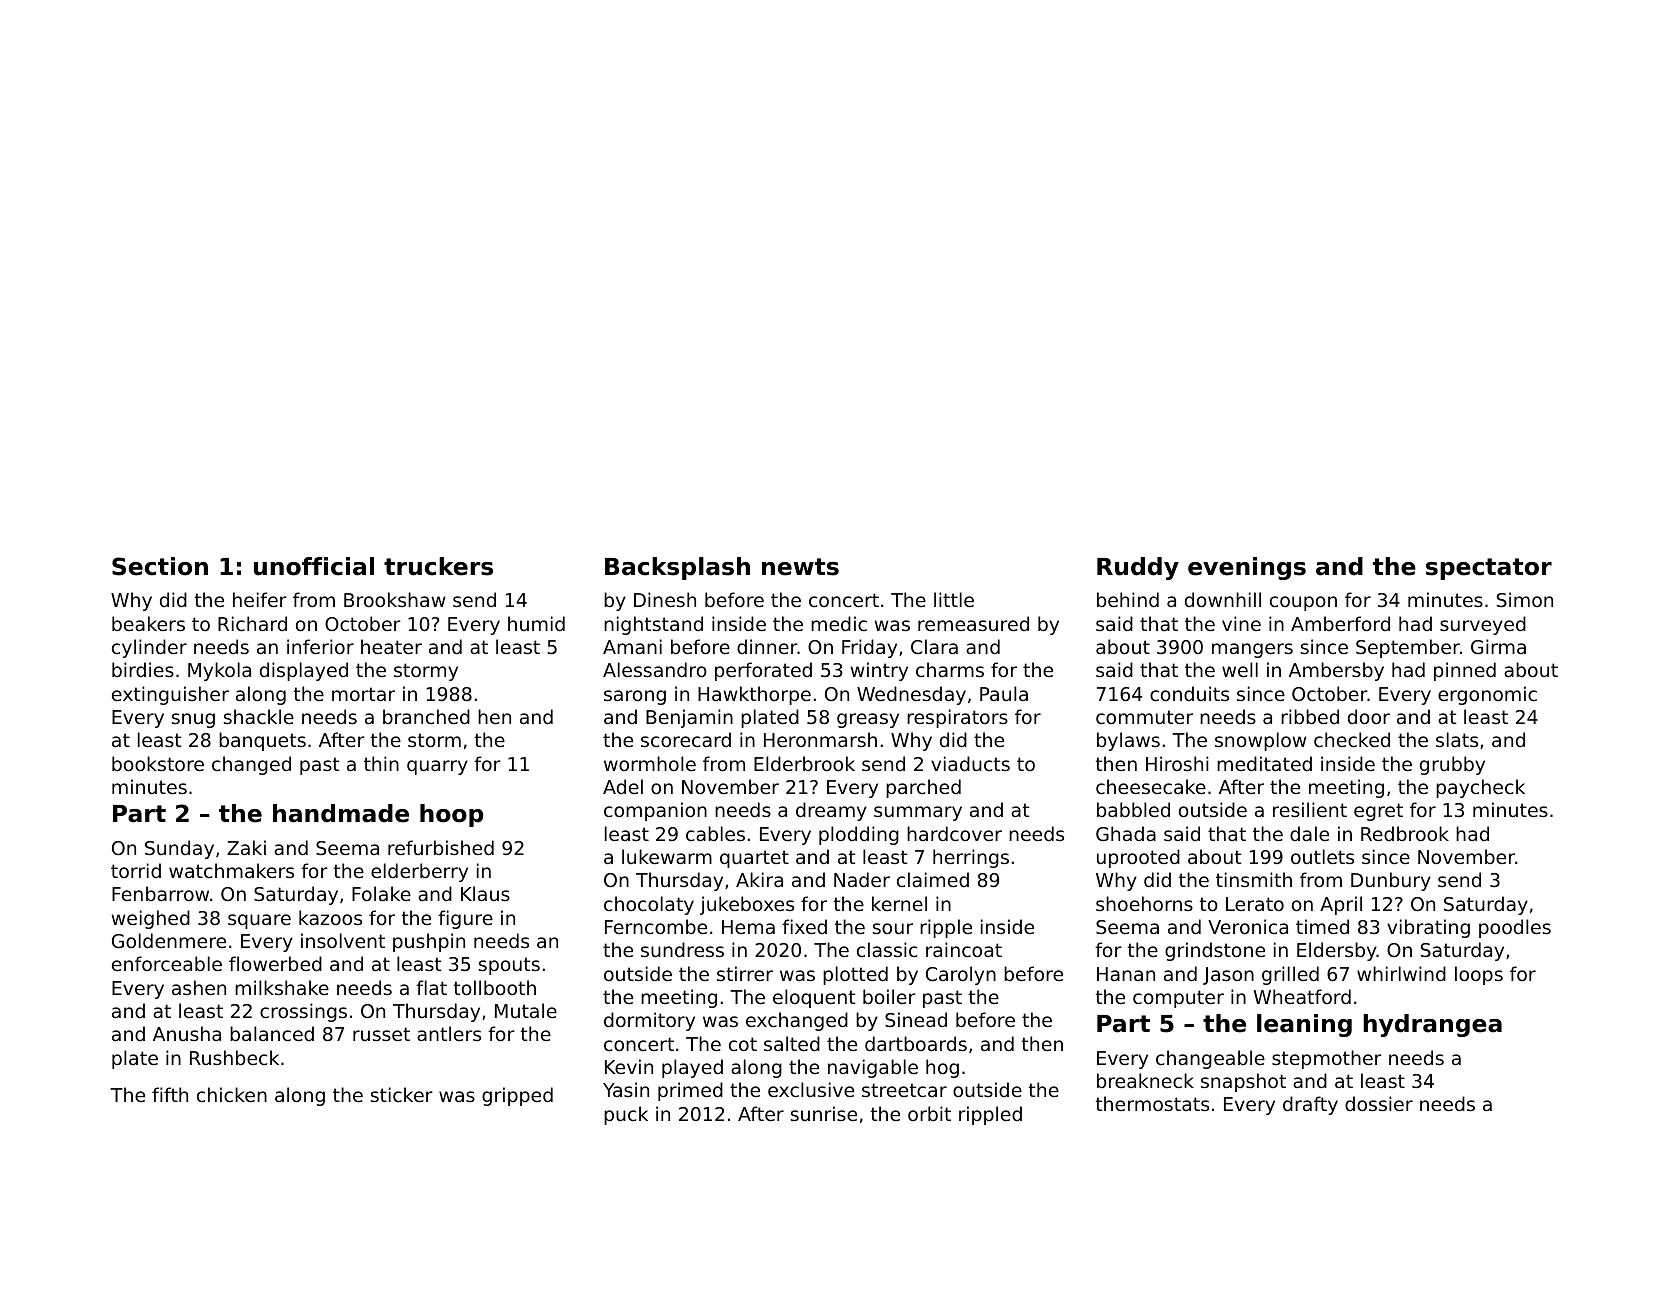  What do you see at coordinates (933, 879) in the screenshot?
I see `claimed` at bounding box center [933, 879].
